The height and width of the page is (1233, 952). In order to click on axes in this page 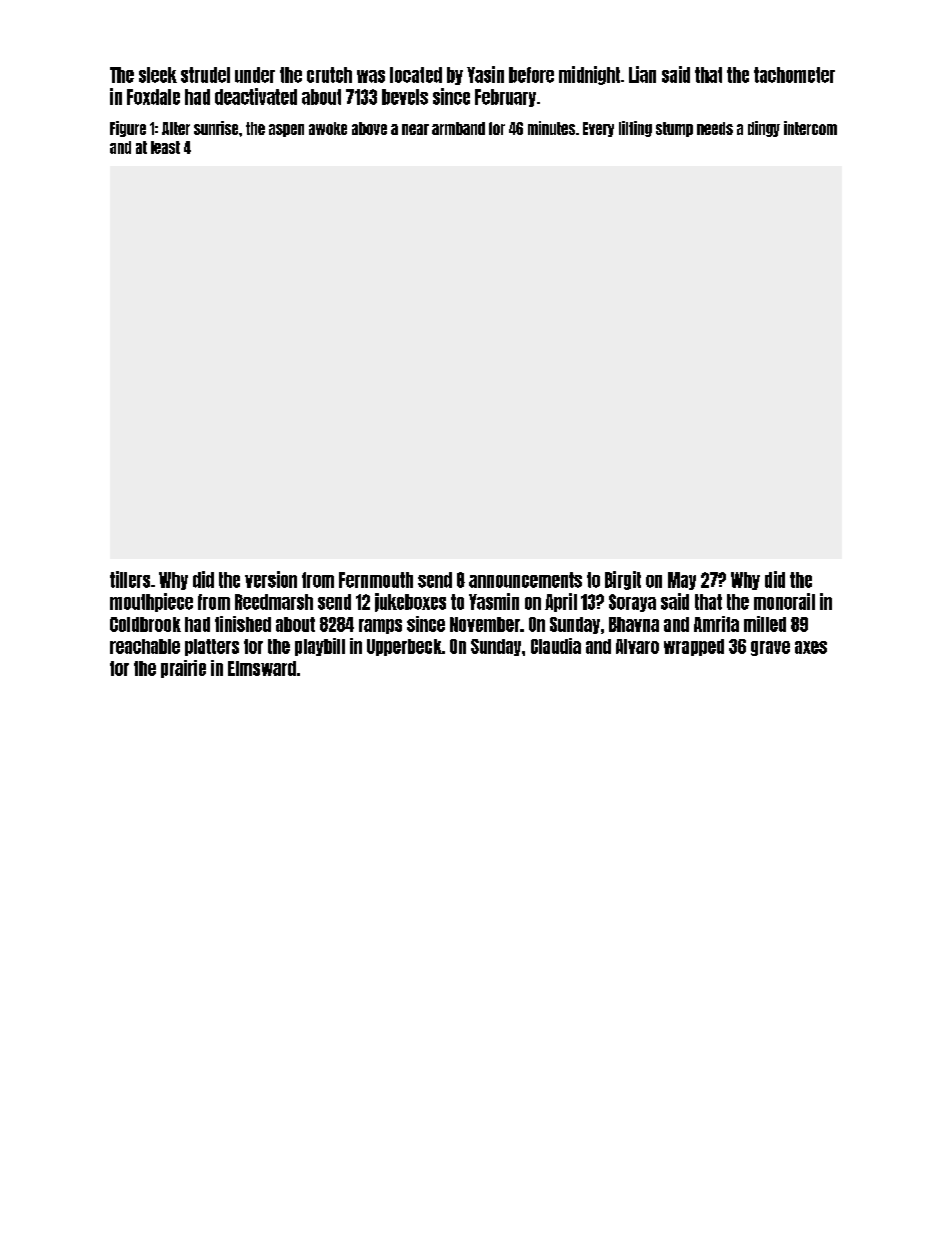, I will do `click(811, 647)`.
